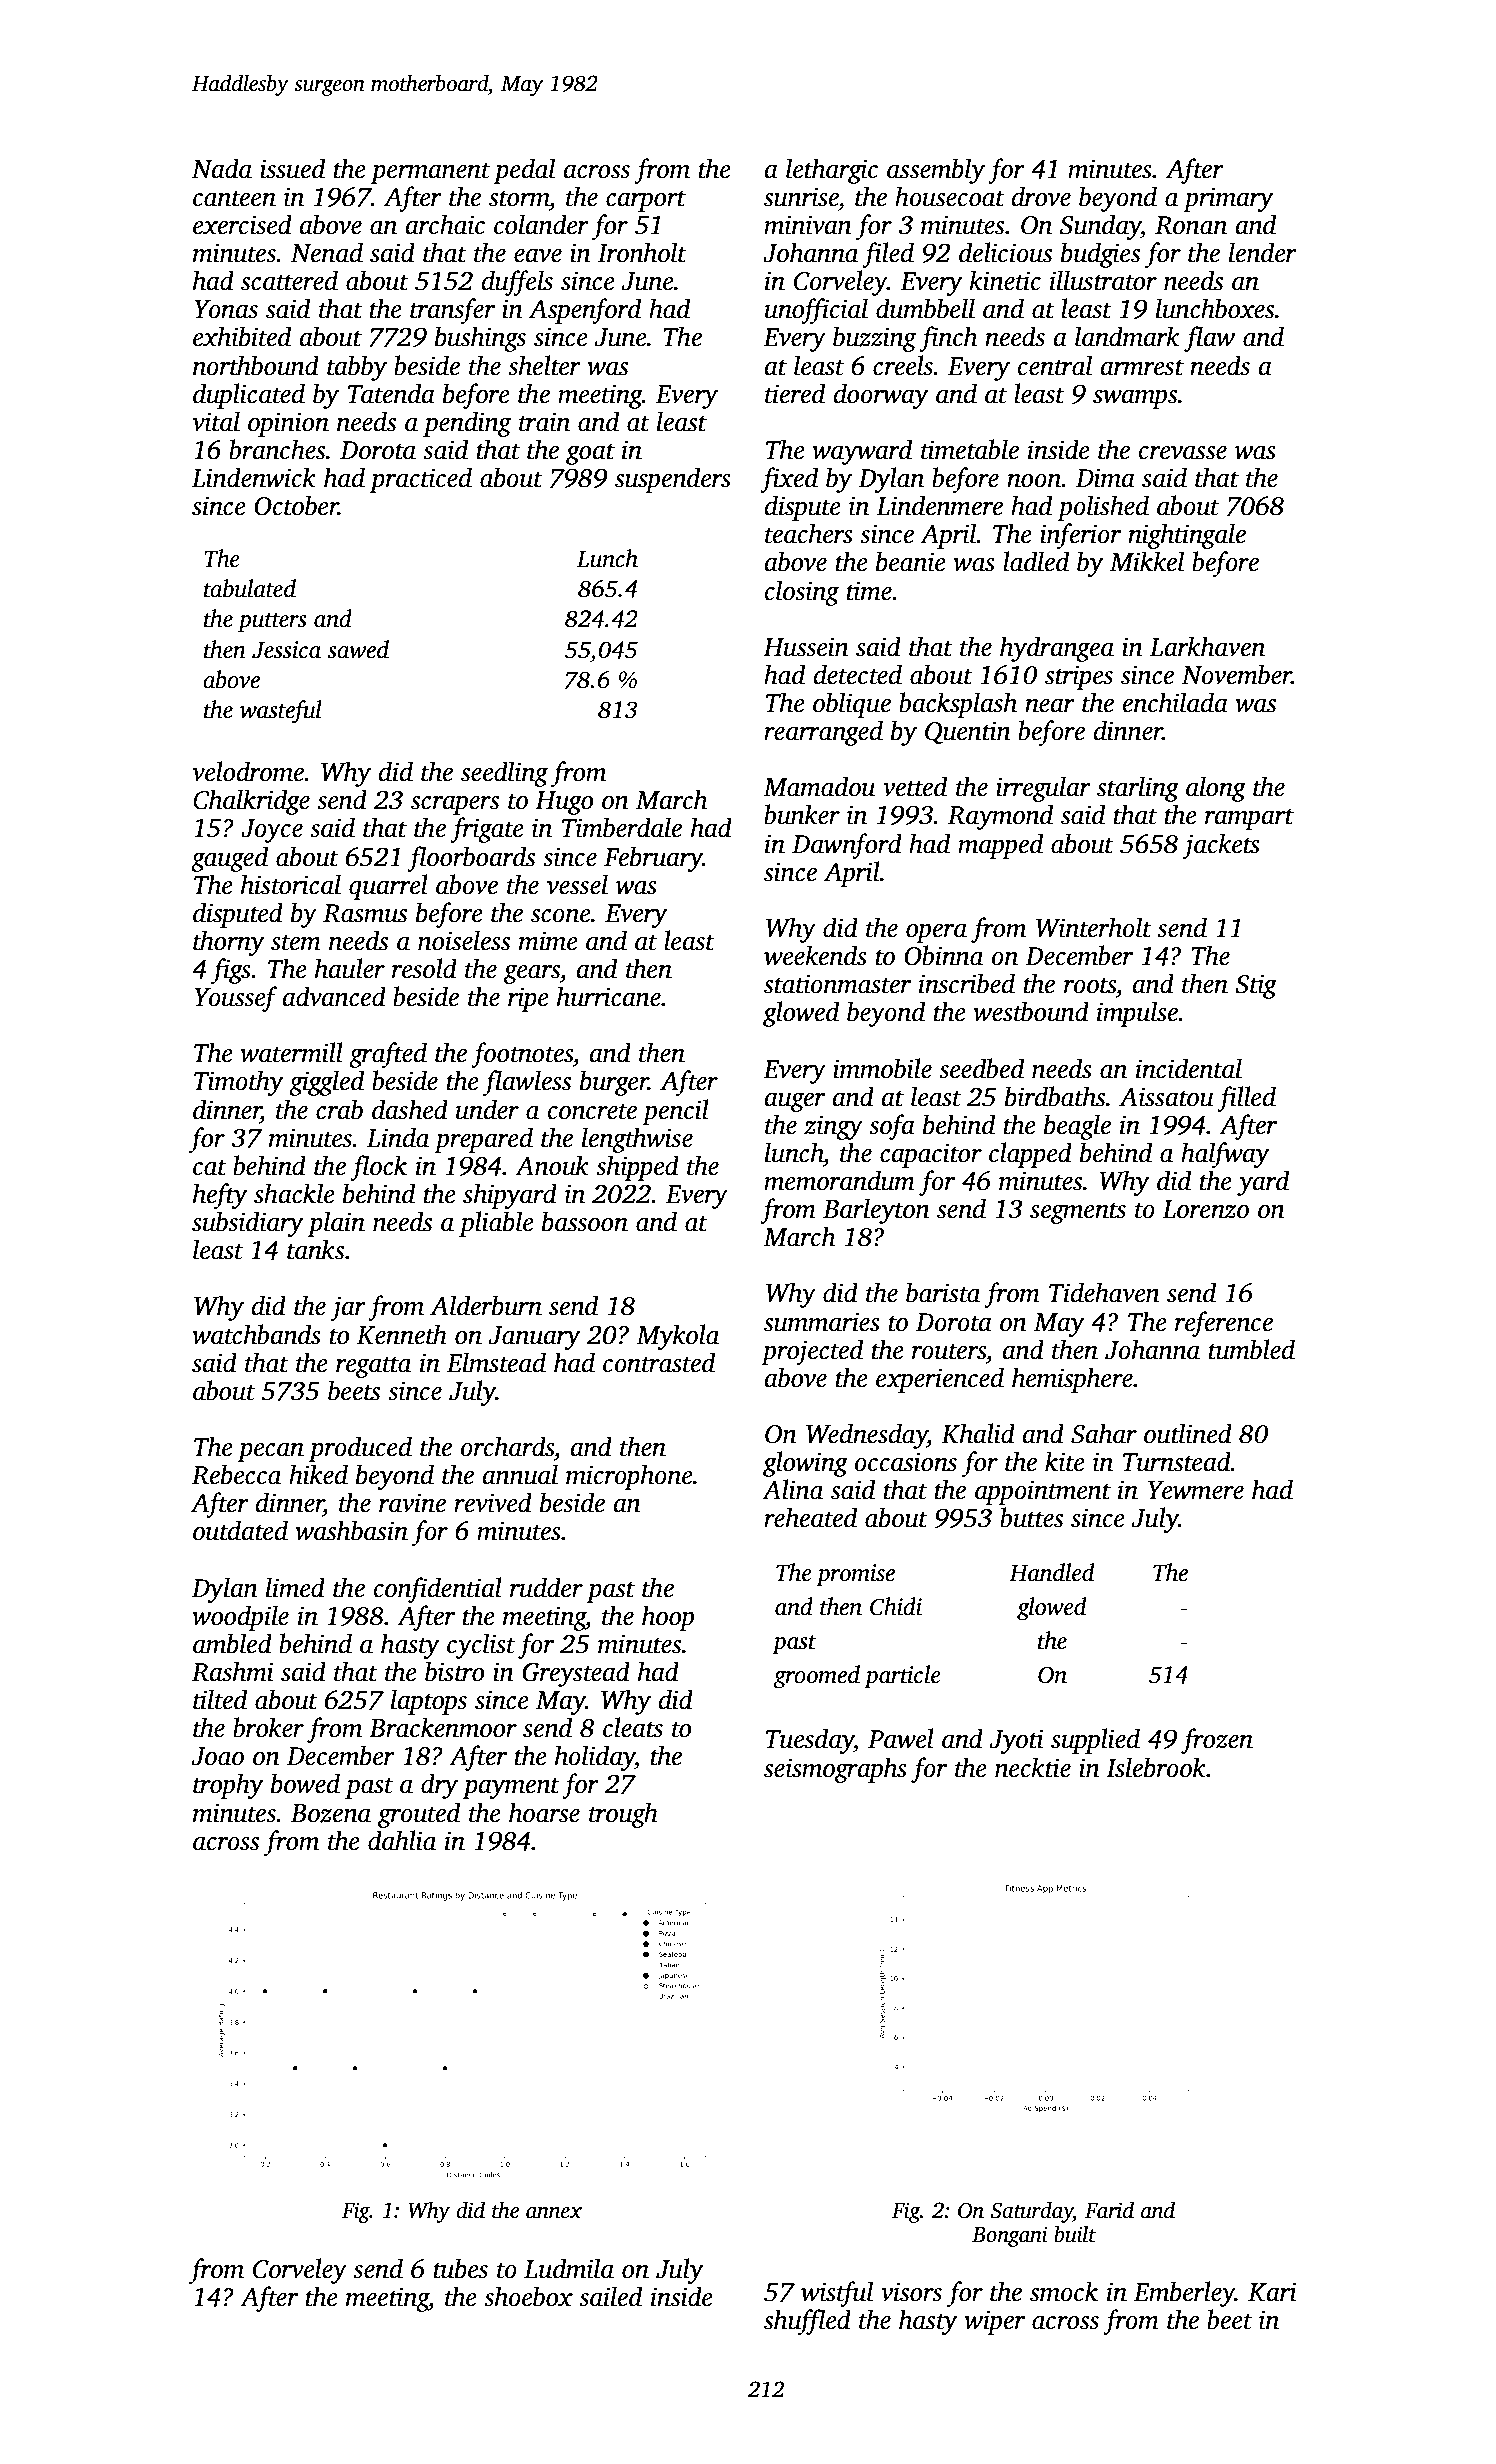 This screenshot has height=2464, width=1496. Describe the element at coordinates (524, 171) in the screenshot. I see `pedal` at that location.
